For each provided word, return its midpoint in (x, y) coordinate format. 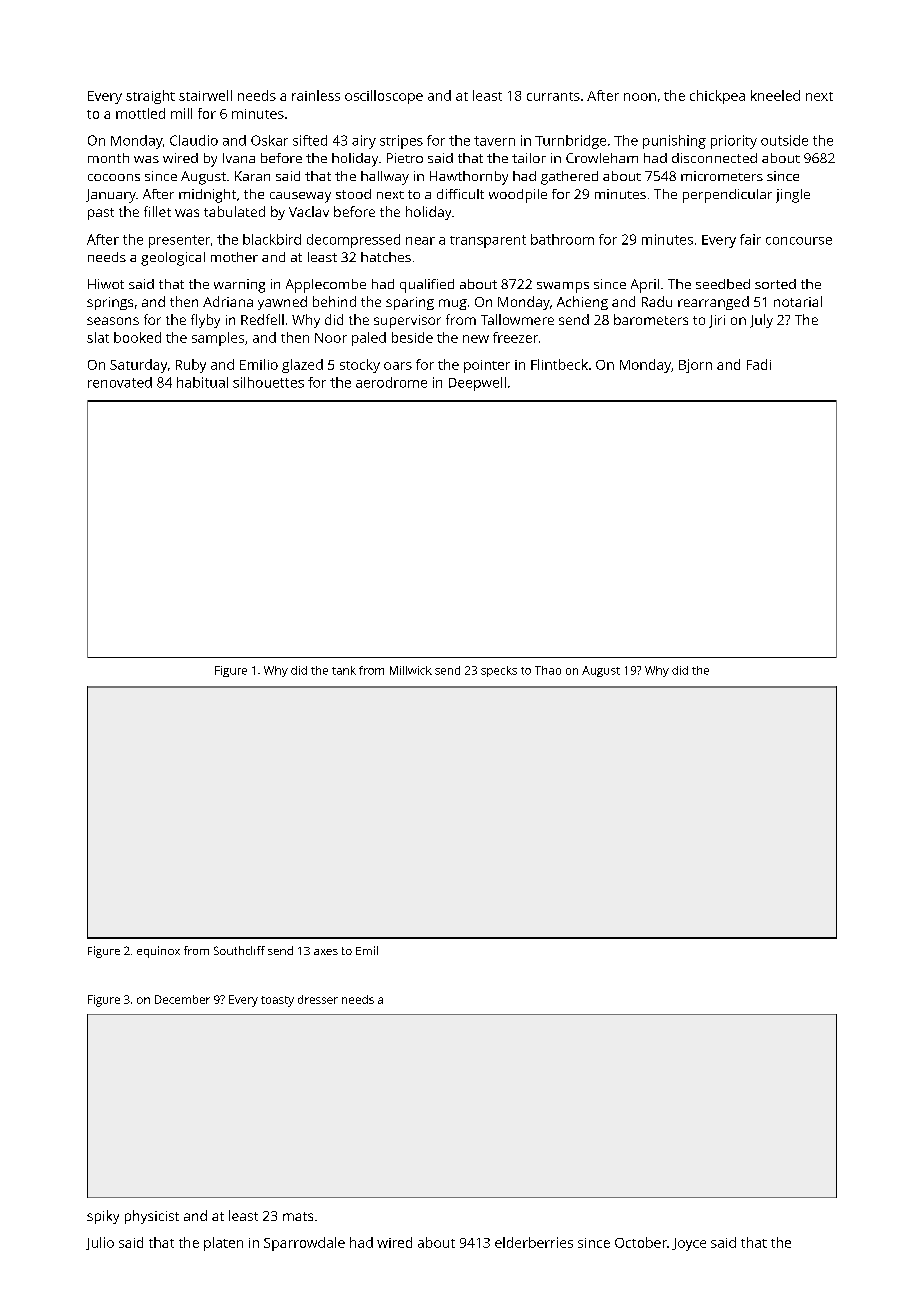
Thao (548, 670)
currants (553, 96)
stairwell (205, 95)
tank (344, 670)
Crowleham (602, 158)
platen (223, 1244)
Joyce (689, 1244)
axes (326, 952)
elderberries (534, 1242)
